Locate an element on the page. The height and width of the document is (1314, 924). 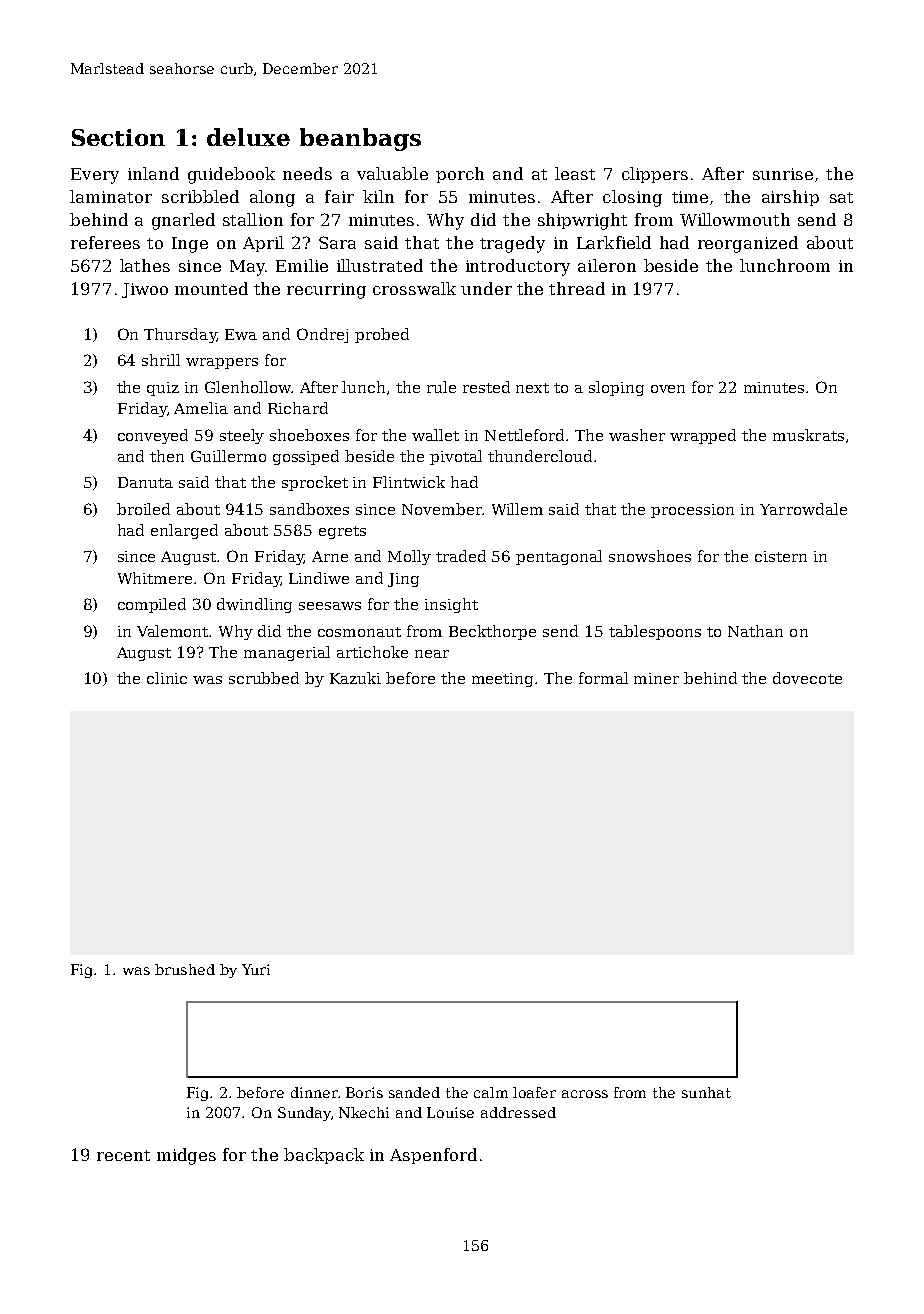
sanded is located at coordinates (414, 1092).
